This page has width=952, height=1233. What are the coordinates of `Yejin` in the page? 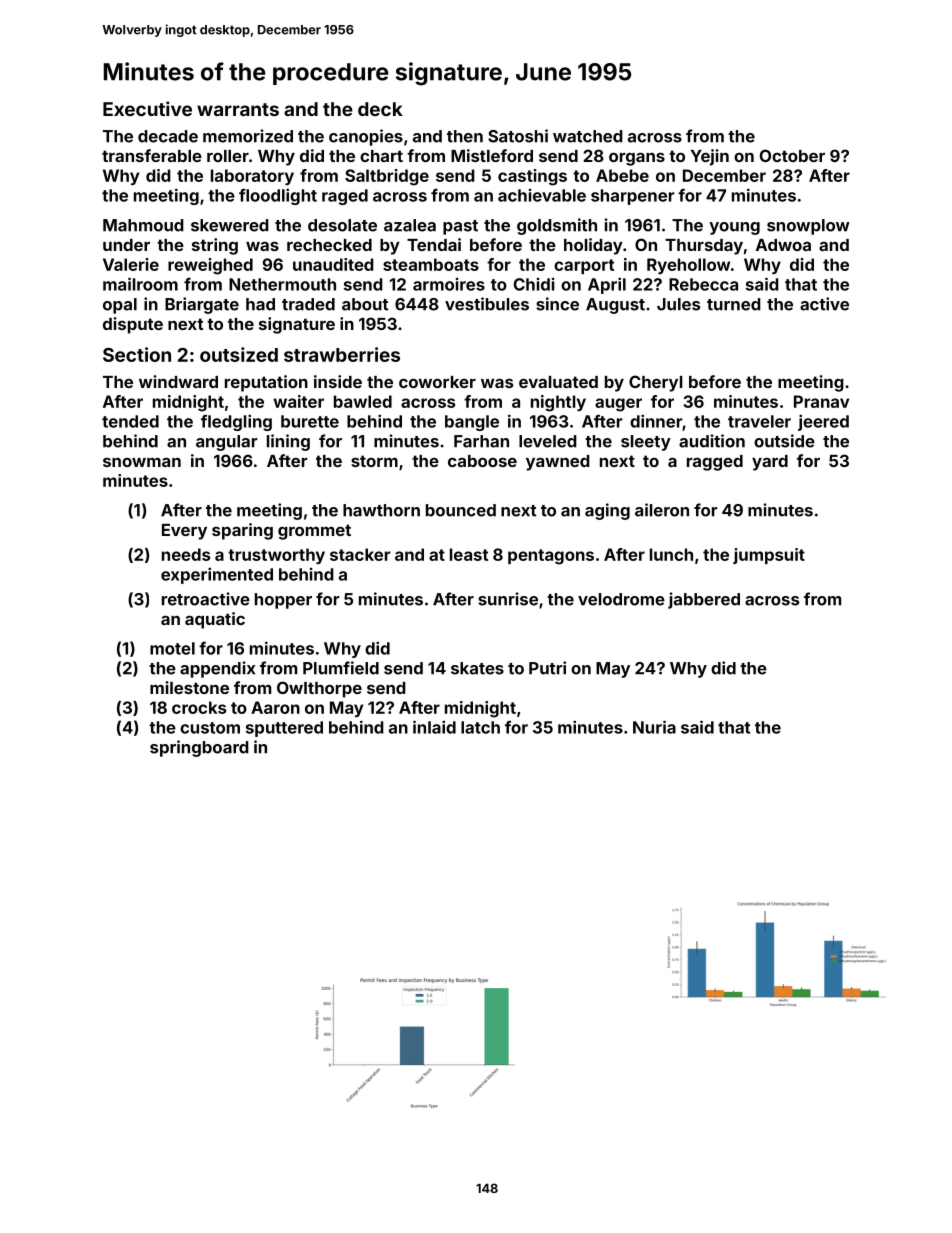 It's located at (710, 157).
